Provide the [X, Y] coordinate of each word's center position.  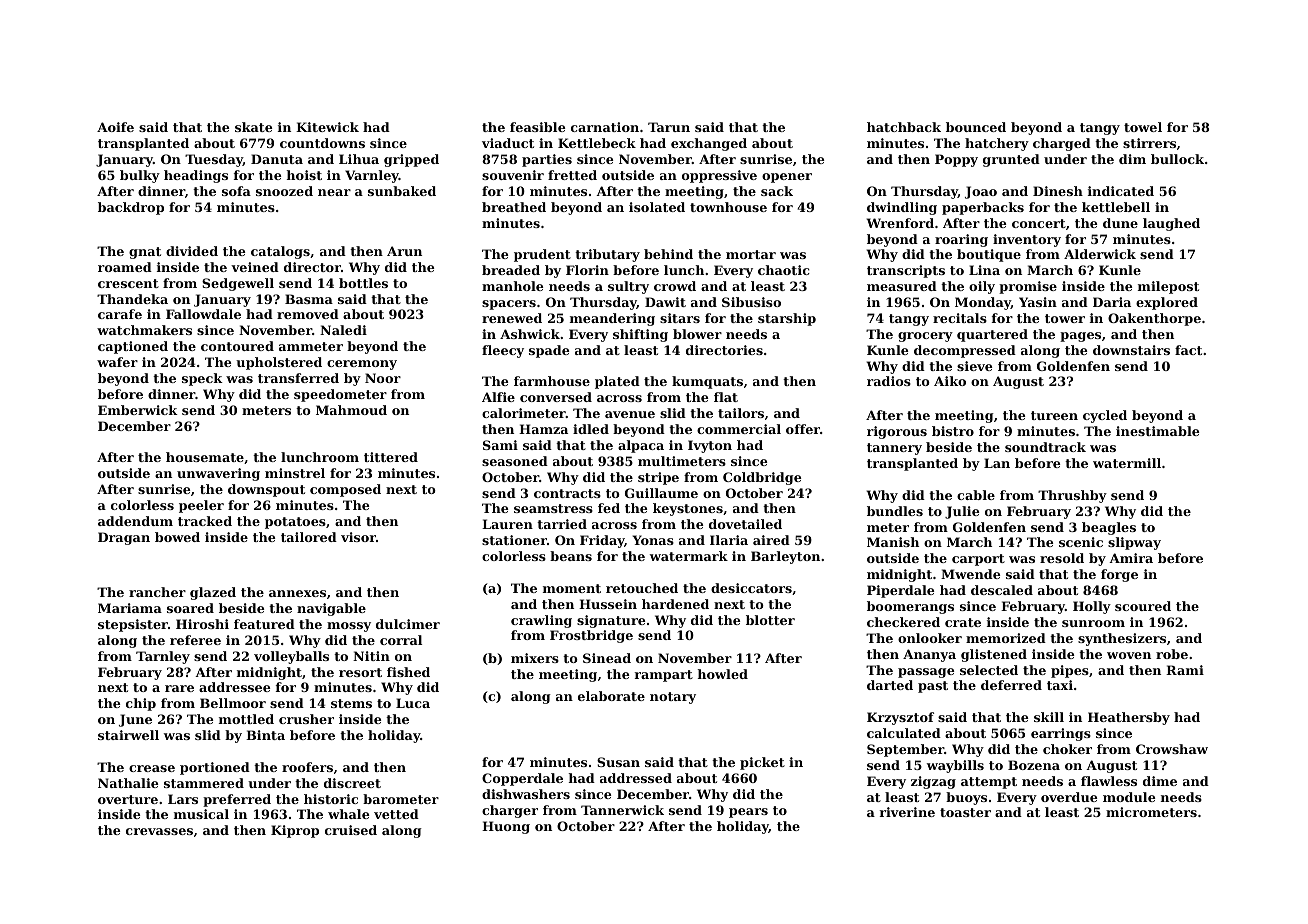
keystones [688, 509]
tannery [894, 449]
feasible [537, 127]
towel [1143, 127]
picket [762, 763]
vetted [396, 814]
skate [253, 127]
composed [345, 490]
